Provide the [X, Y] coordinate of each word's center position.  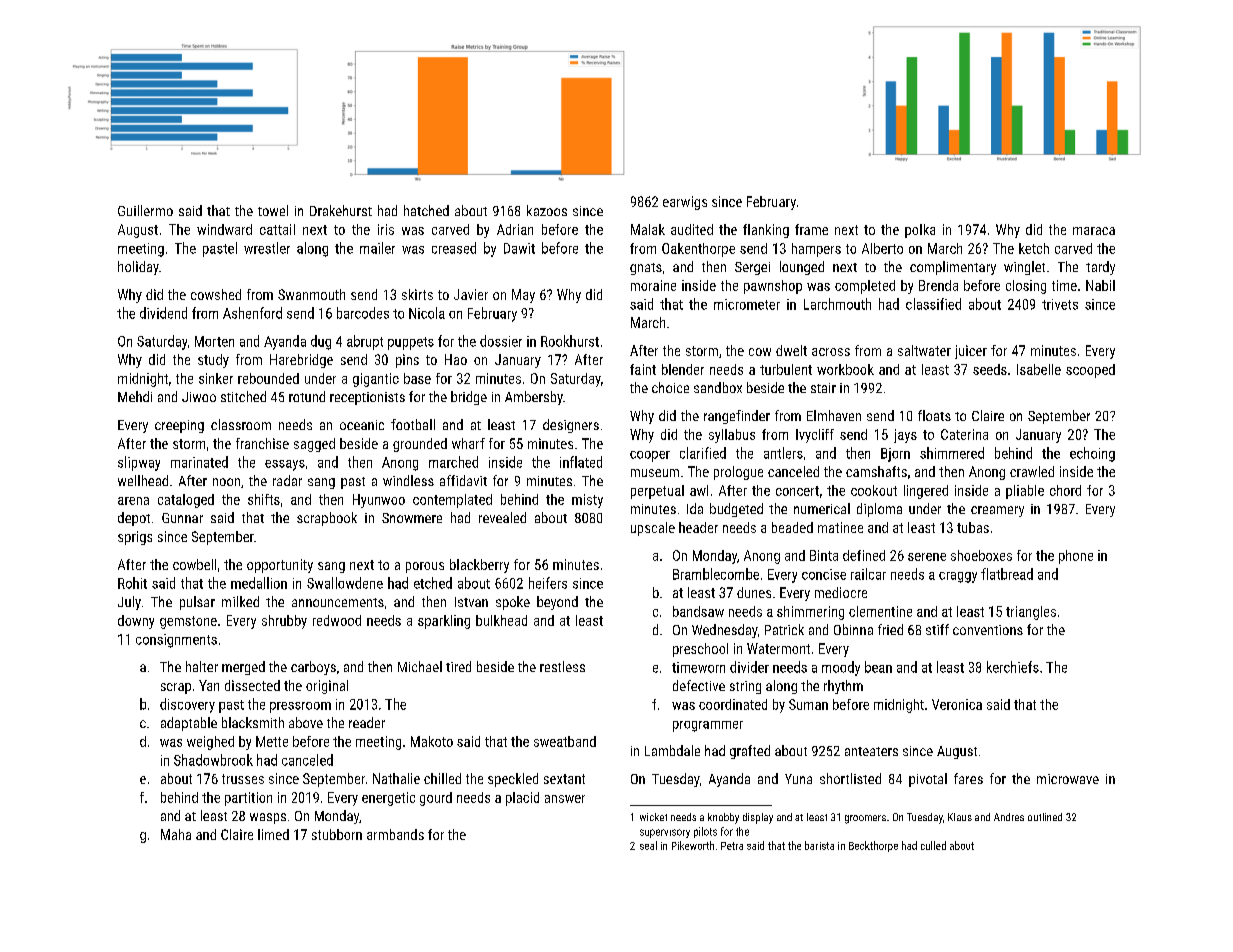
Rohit [132, 583]
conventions [988, 630]
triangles [1031, 613]
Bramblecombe [716, 574]
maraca [1094, 231]
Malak [648, 229]
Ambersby [534, 398]
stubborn [337, 834]
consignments [176, 641]
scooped [1090, 371]
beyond [557, 603]
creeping [179, 426]
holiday [138, 268]
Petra [732, 846]
